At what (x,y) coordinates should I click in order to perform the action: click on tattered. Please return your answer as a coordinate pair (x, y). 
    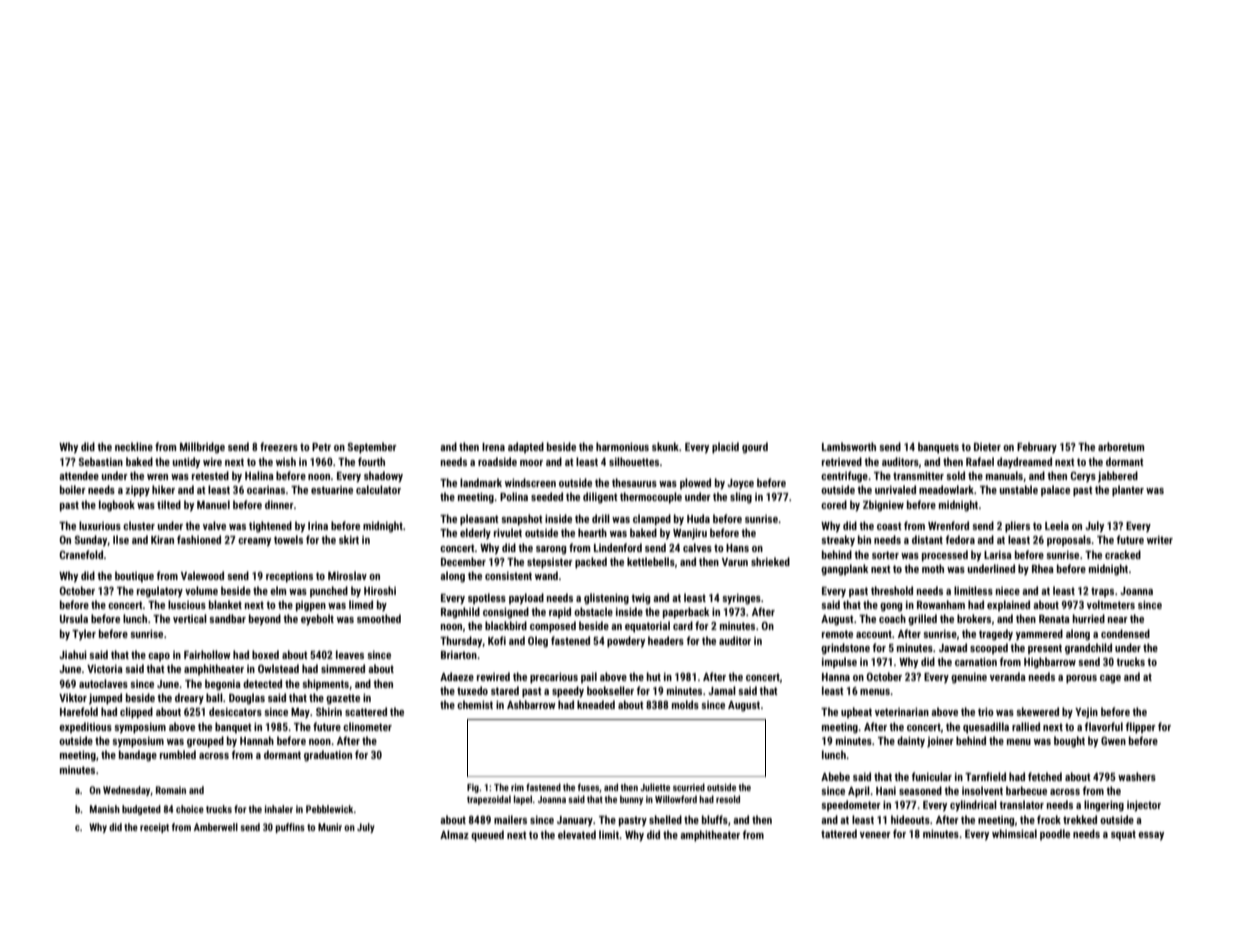
    Looking at the image, I should click on (839, 833).
